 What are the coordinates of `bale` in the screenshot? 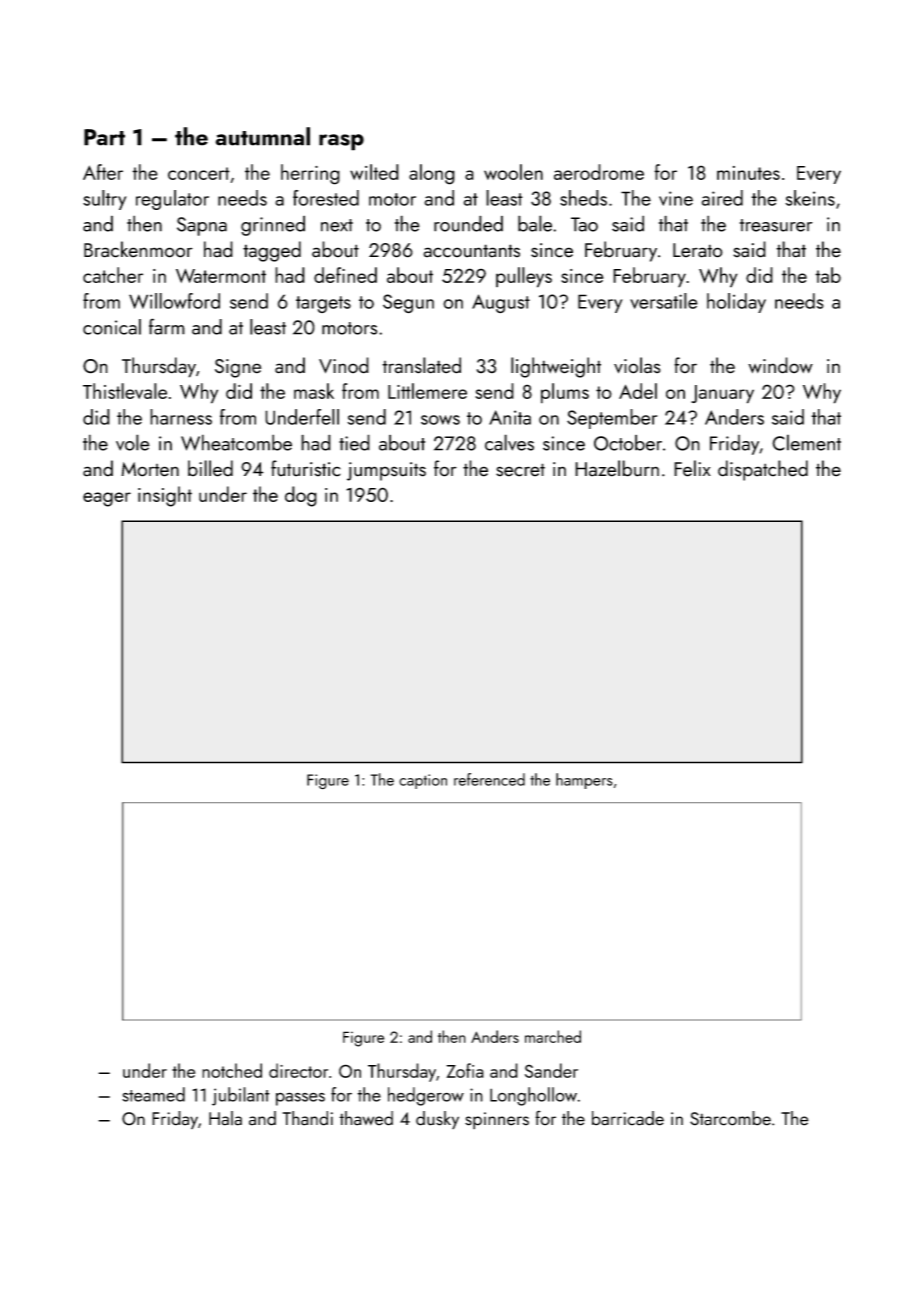 It's located at (535, 223).
